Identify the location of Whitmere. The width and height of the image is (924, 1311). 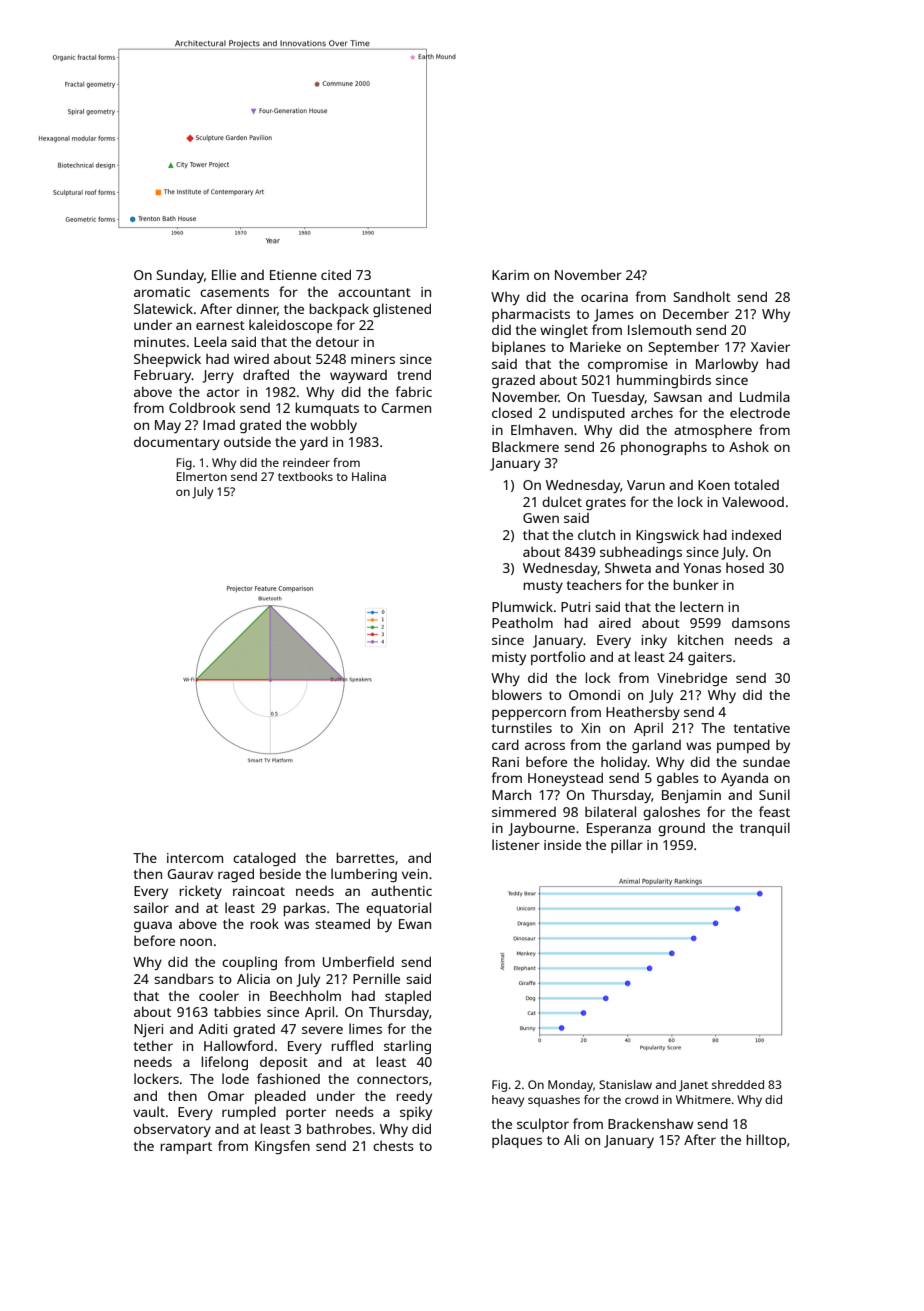
(703, 1099).
